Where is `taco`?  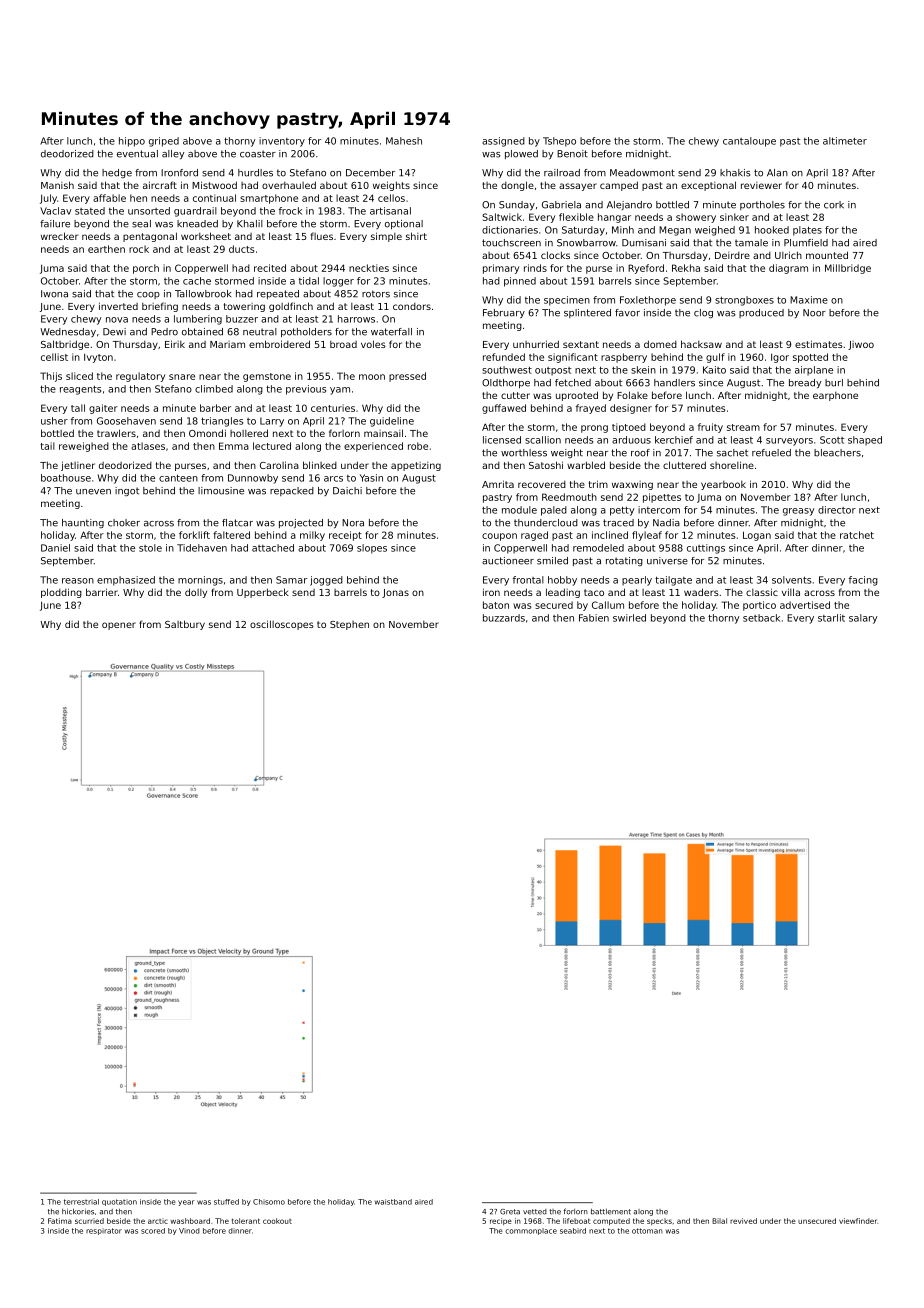
taco is located at coordinates (594, 592).
